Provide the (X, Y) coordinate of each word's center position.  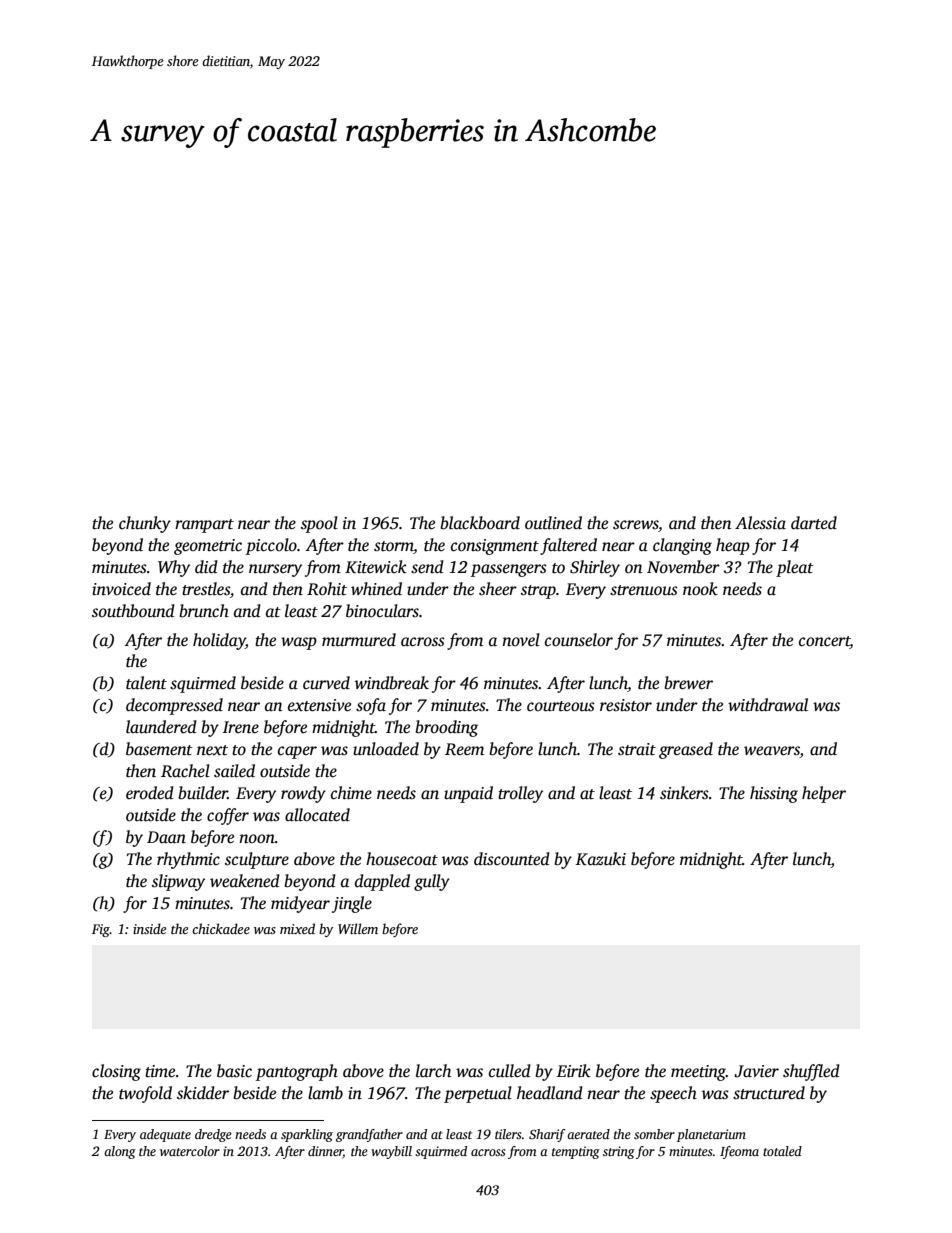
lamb (325, 1092)
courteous (561, 706)
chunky (145, 524)
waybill (391, 1152)
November (683, 567)
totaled (782, 1151)
